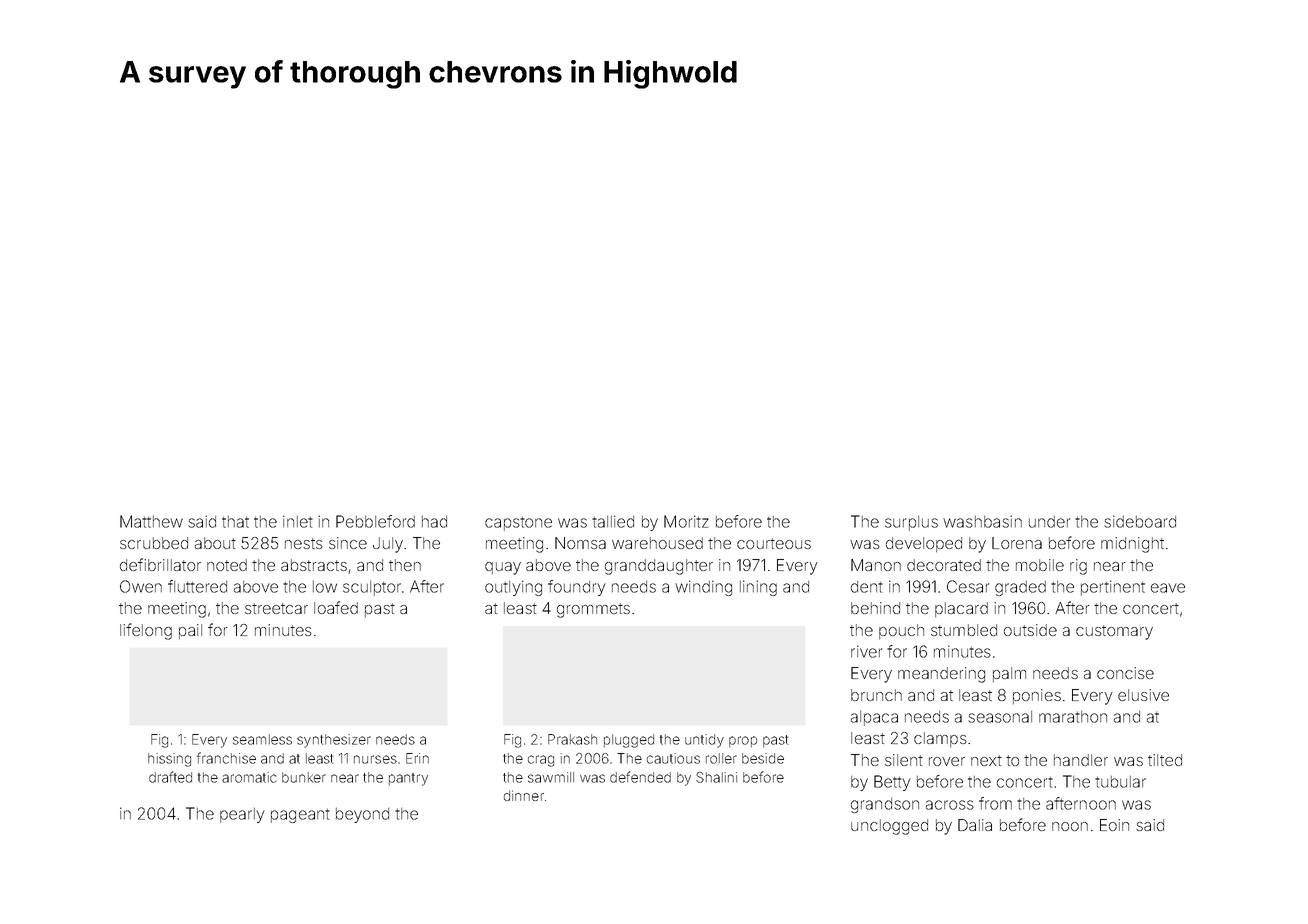 The width and height of the document is (1308, 924). I want to click on from, so click(995, 803).
